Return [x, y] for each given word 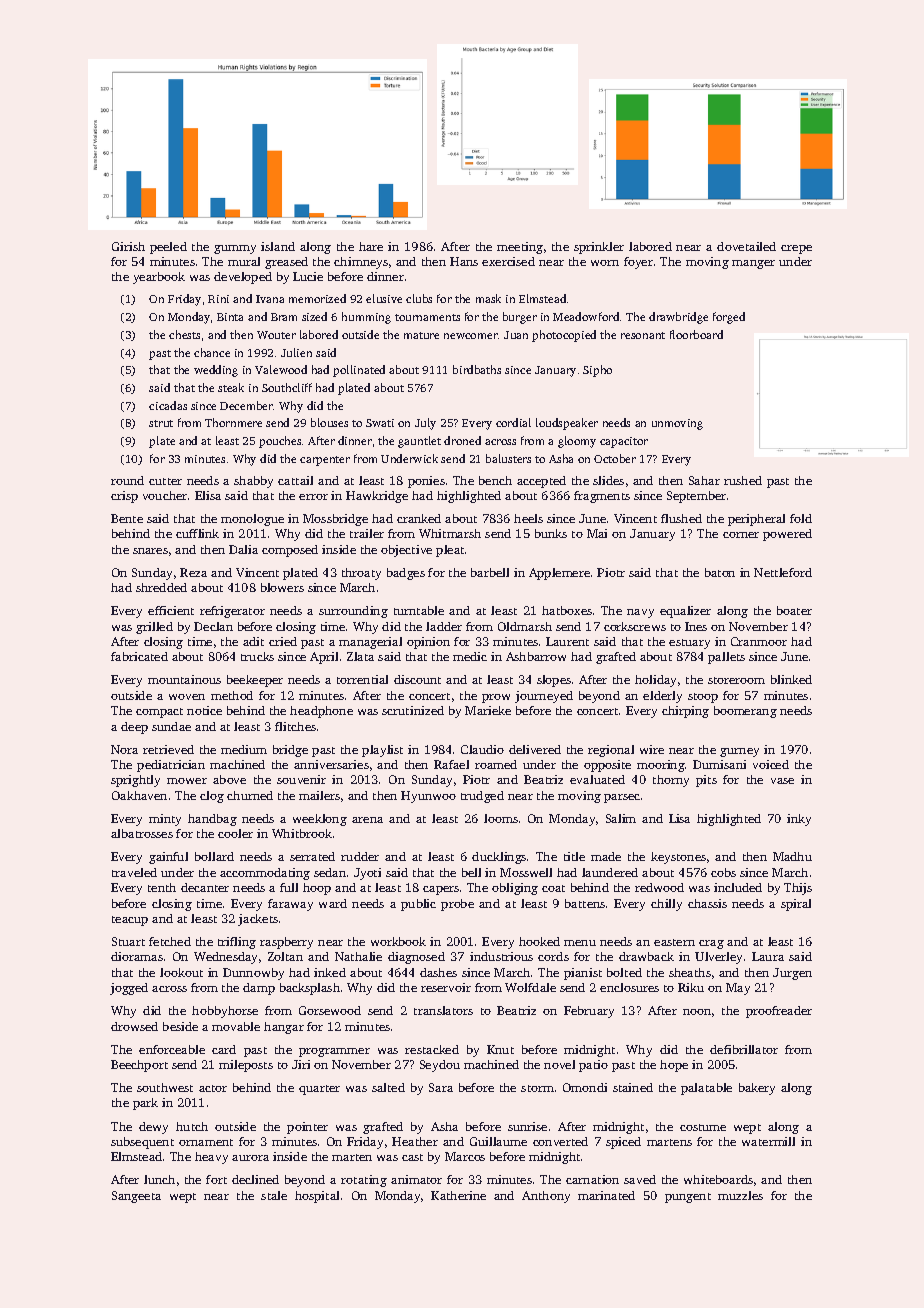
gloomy [577, 442]
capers [441, 890]
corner [741, 535]
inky [799, 820]
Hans [464, 261]
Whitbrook [302, 833]
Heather [415, 1141]
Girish [128, 246]
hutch [192, 1126]
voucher [165, 495]
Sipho [597, 371]
